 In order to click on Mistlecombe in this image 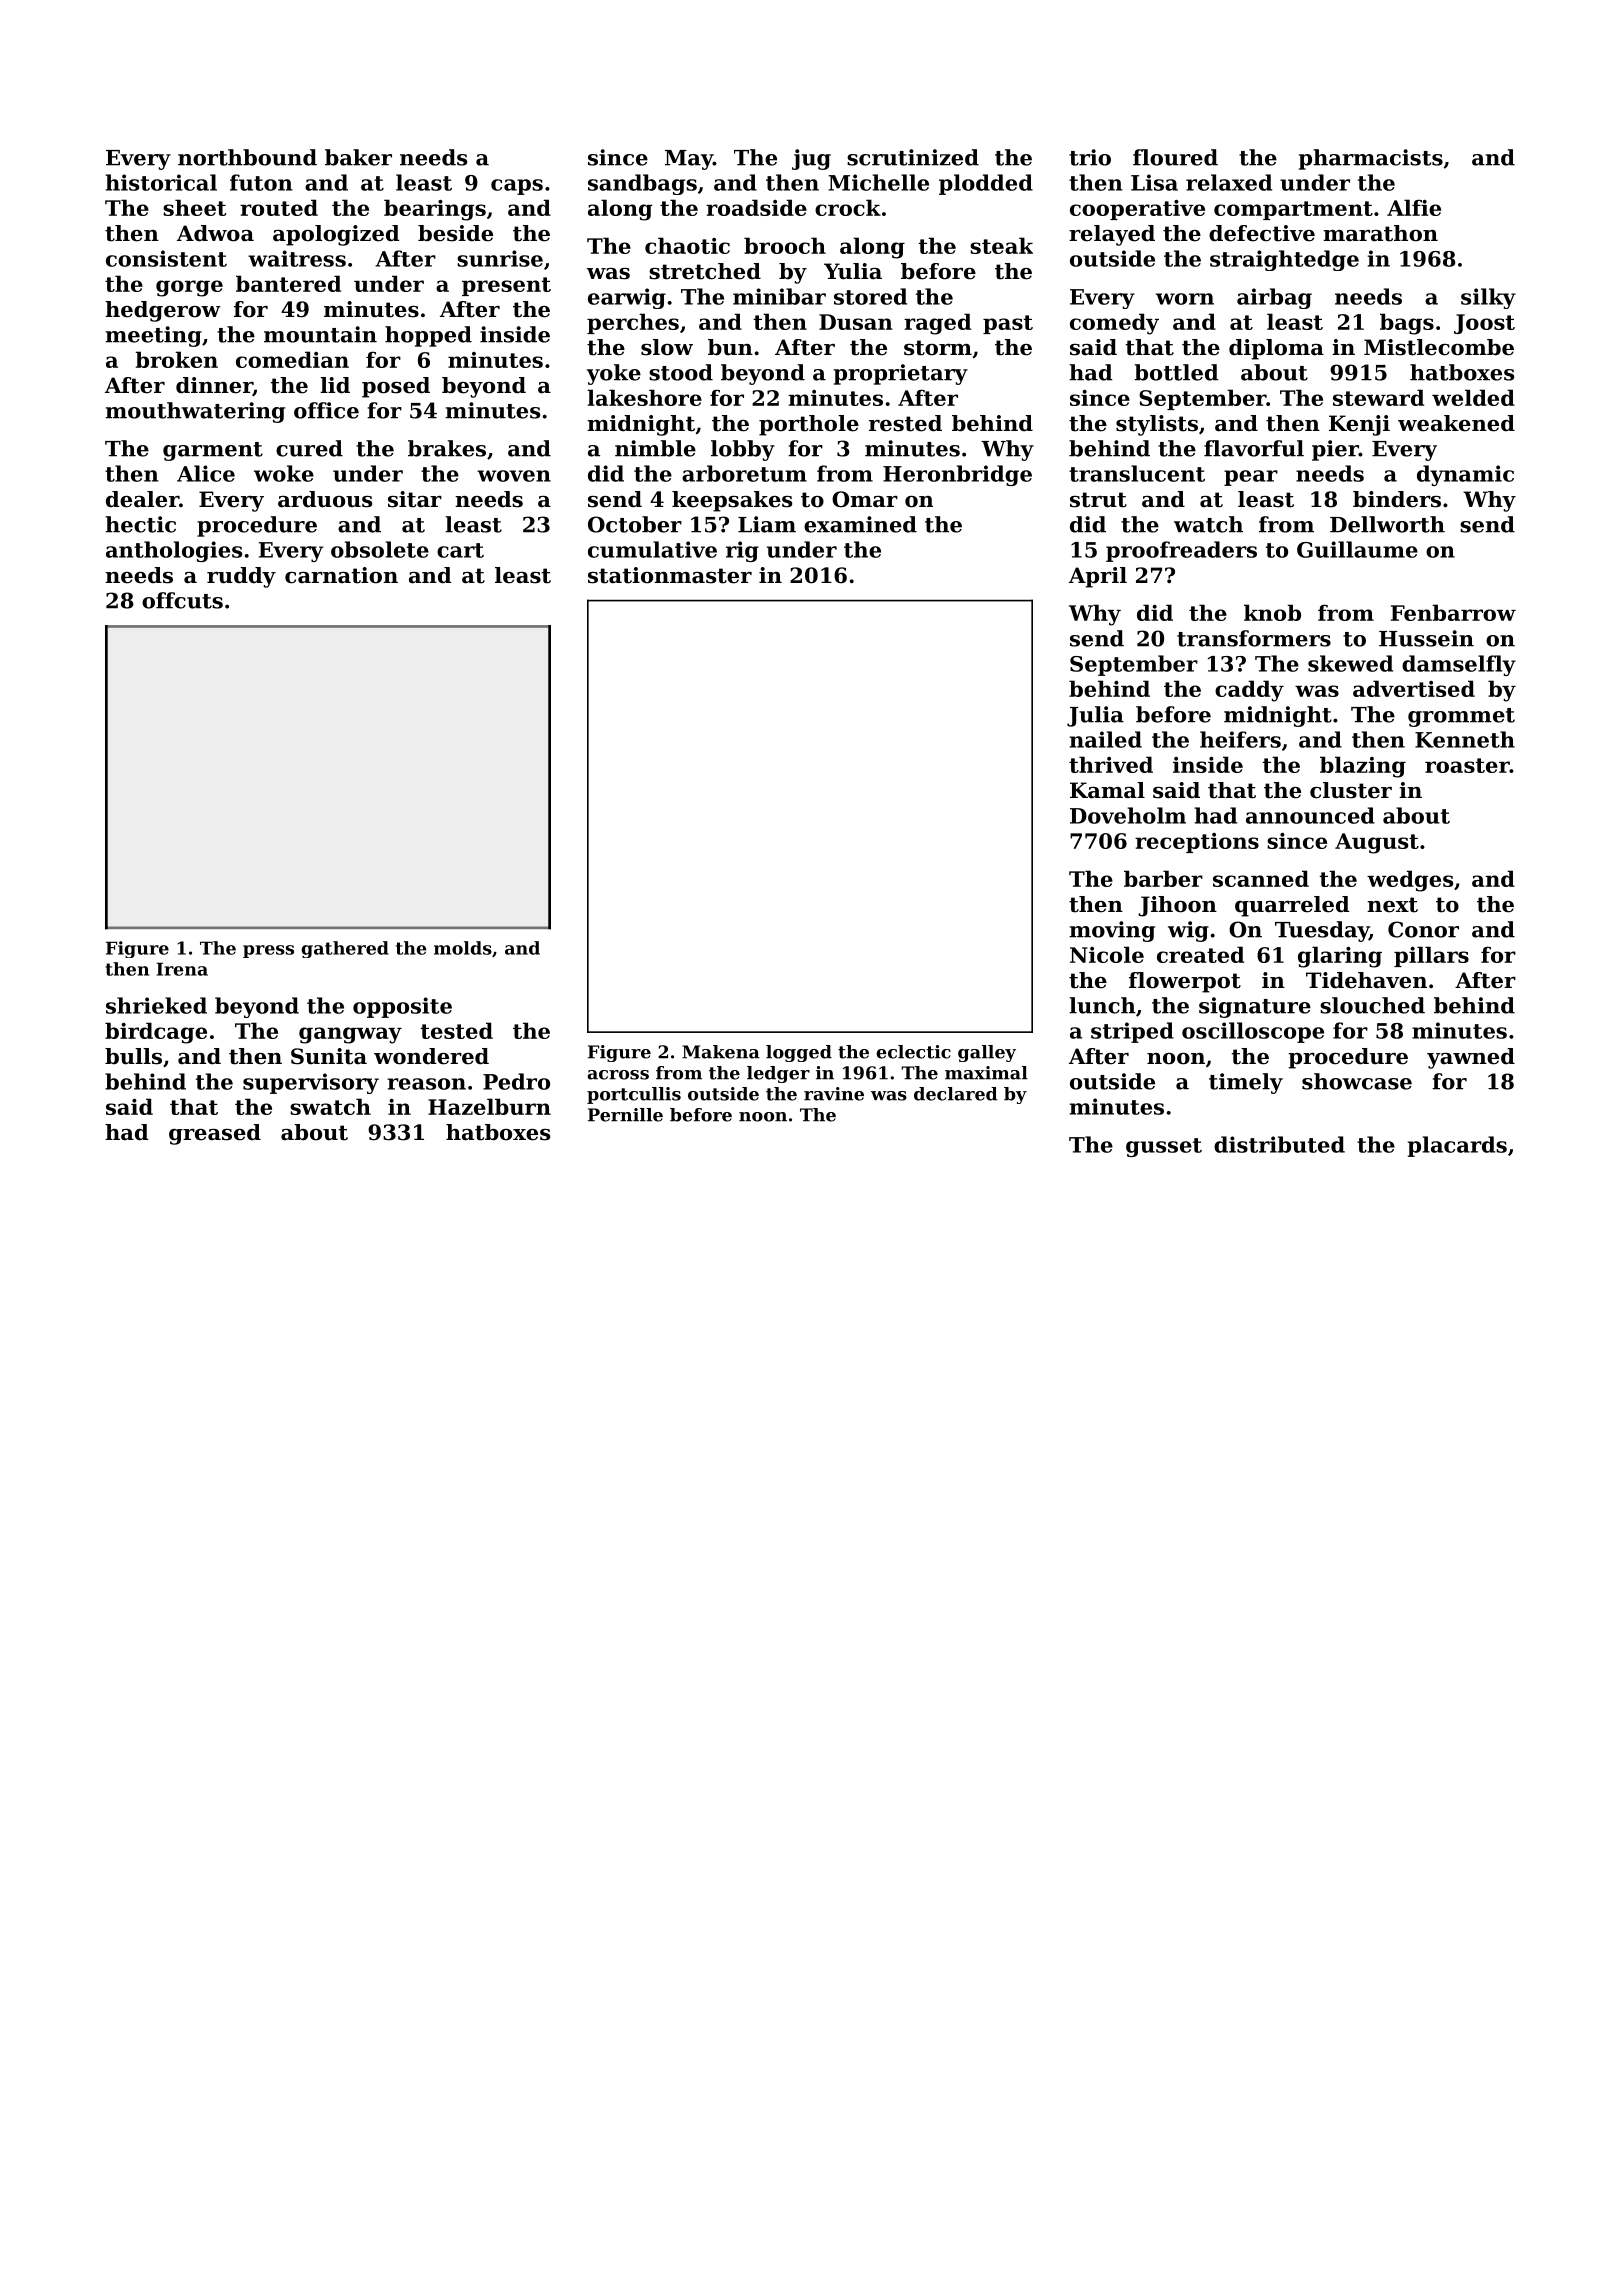, I will do `click(1439, 347)`.
